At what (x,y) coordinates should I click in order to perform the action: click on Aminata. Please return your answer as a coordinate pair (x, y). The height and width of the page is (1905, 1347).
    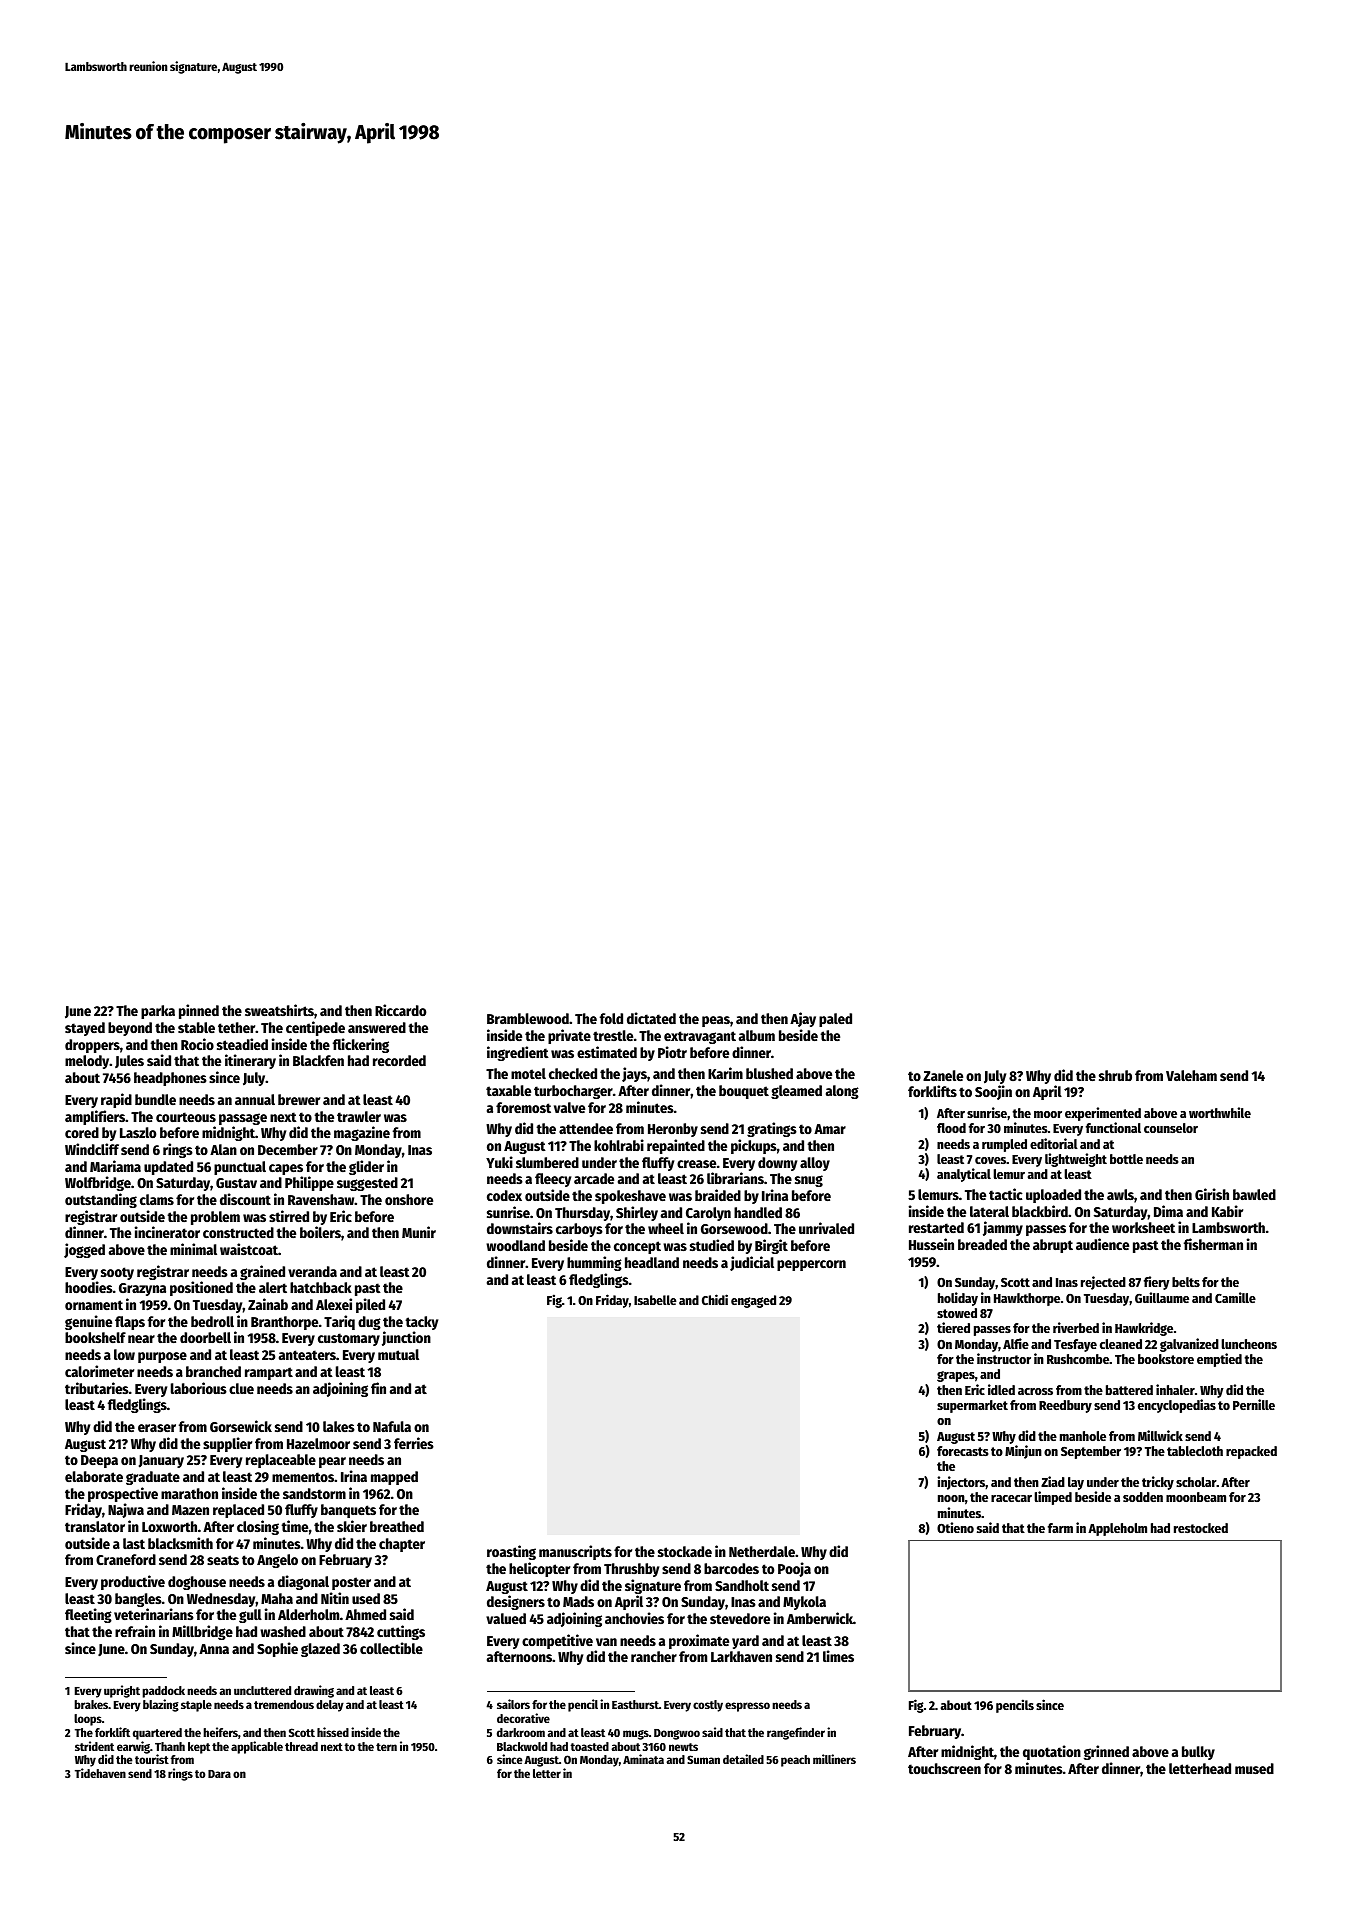
    Looking at the image, I should click on (643, 1759).
